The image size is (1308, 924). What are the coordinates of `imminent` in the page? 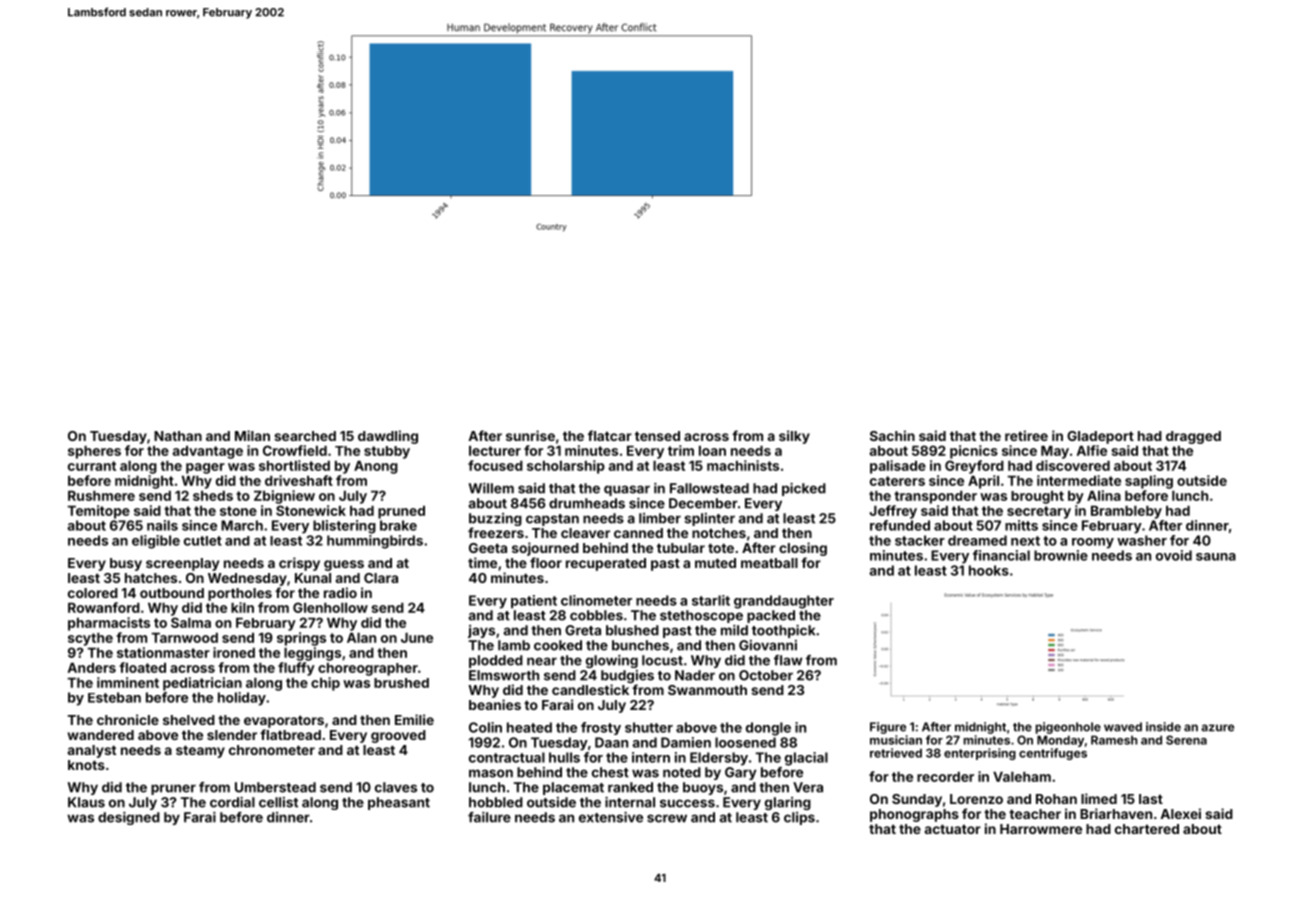 It's located at (128, 682).
